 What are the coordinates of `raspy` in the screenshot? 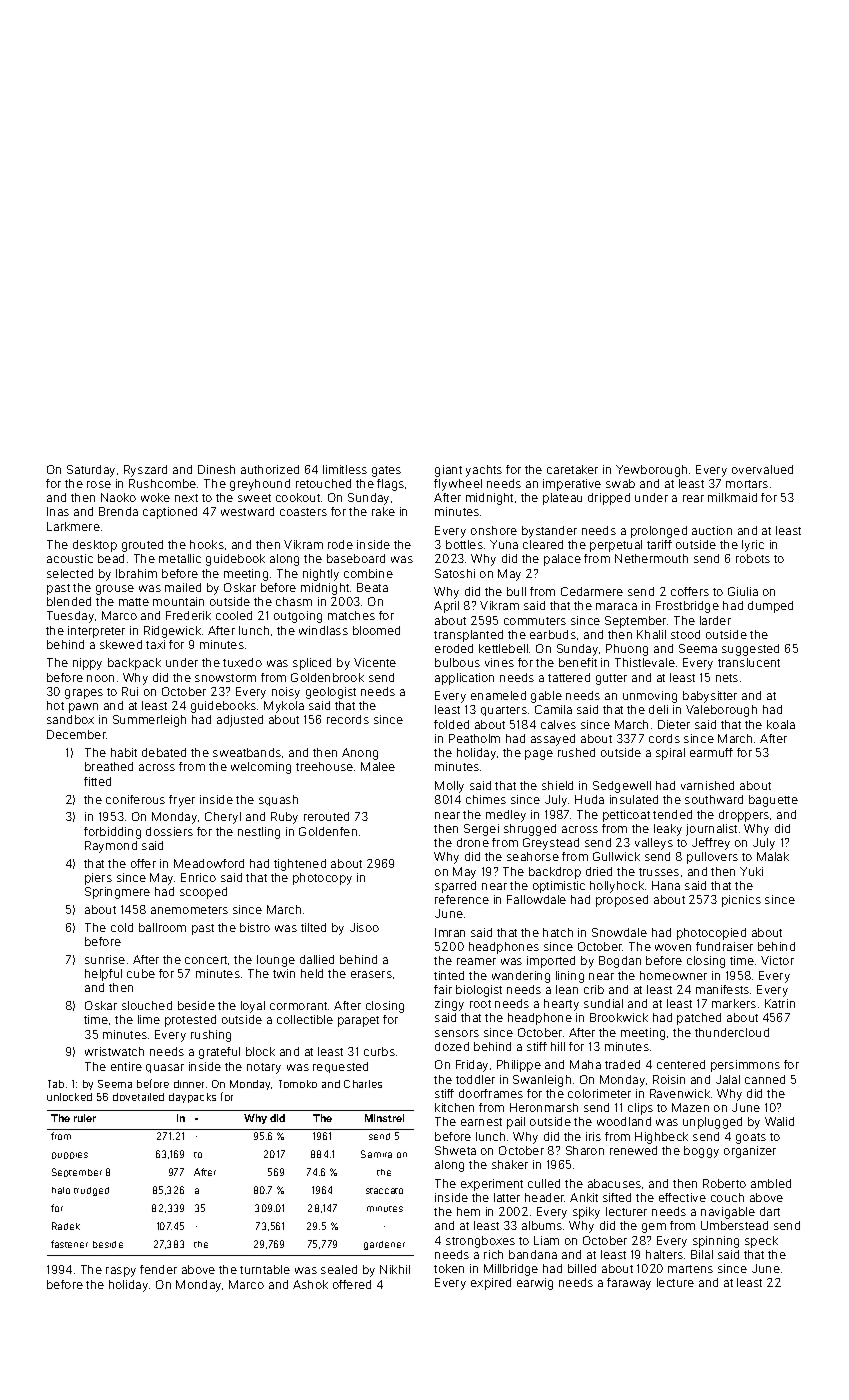 It's located at (121, 1272).
